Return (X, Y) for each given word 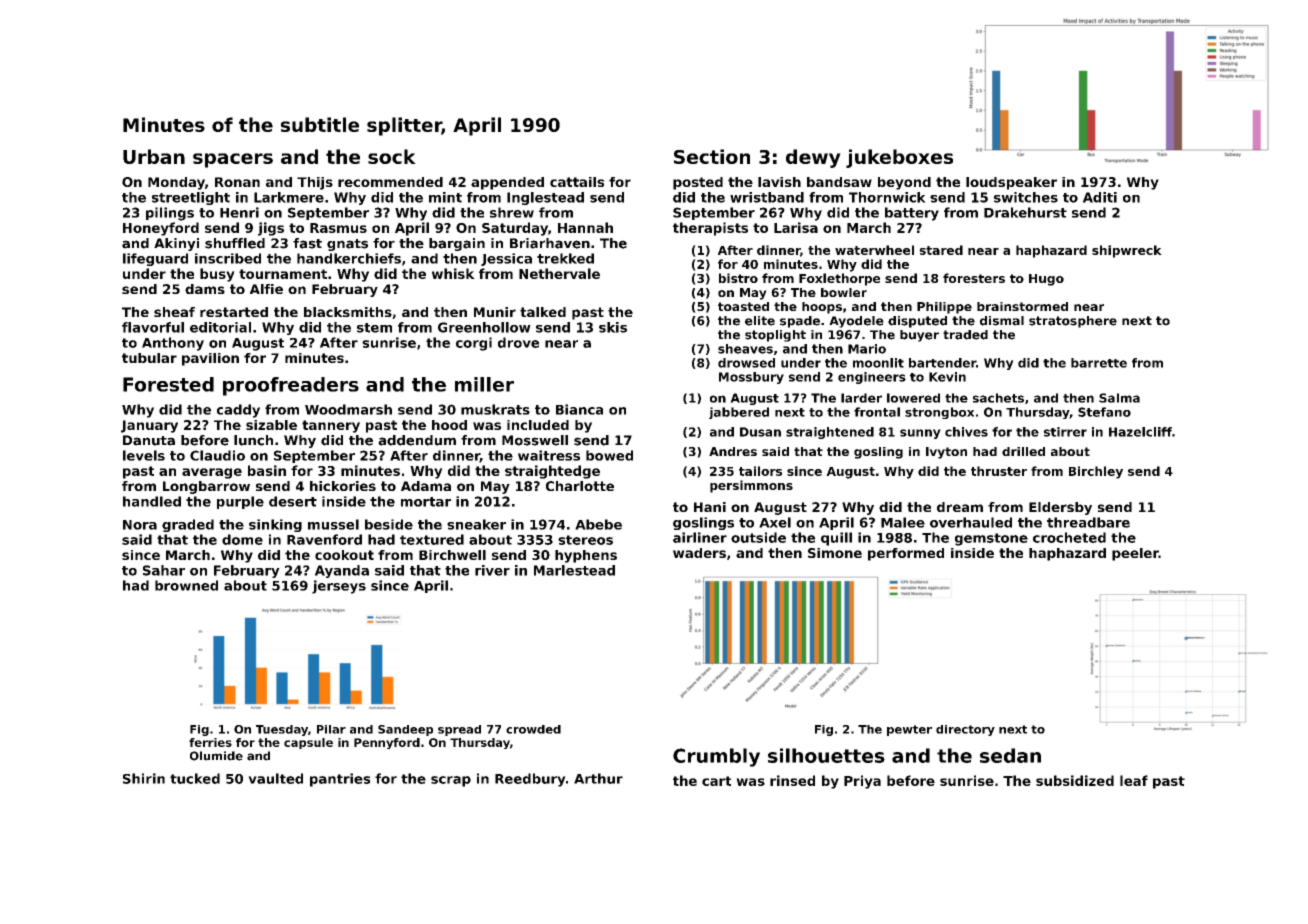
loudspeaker (1011, 183)
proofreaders (291, 386)
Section (712, 156)
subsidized (1075, 780)
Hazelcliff (1140, 432)
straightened (830, 433)
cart (716, 781)
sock (392, 156)
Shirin (144, 778)
